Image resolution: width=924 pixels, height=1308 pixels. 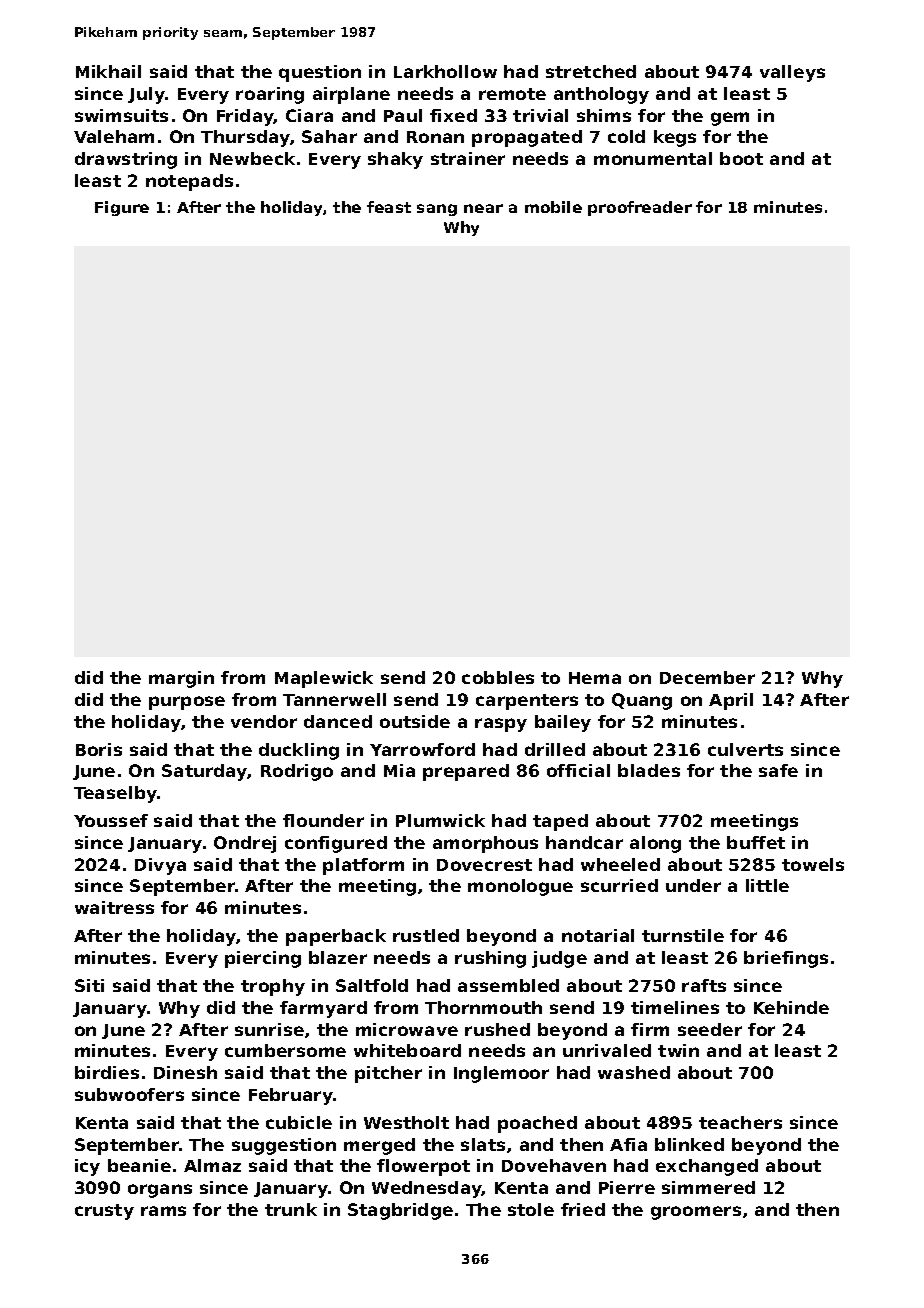 I want to click on Maplewick, so click(x=324, y=679).
